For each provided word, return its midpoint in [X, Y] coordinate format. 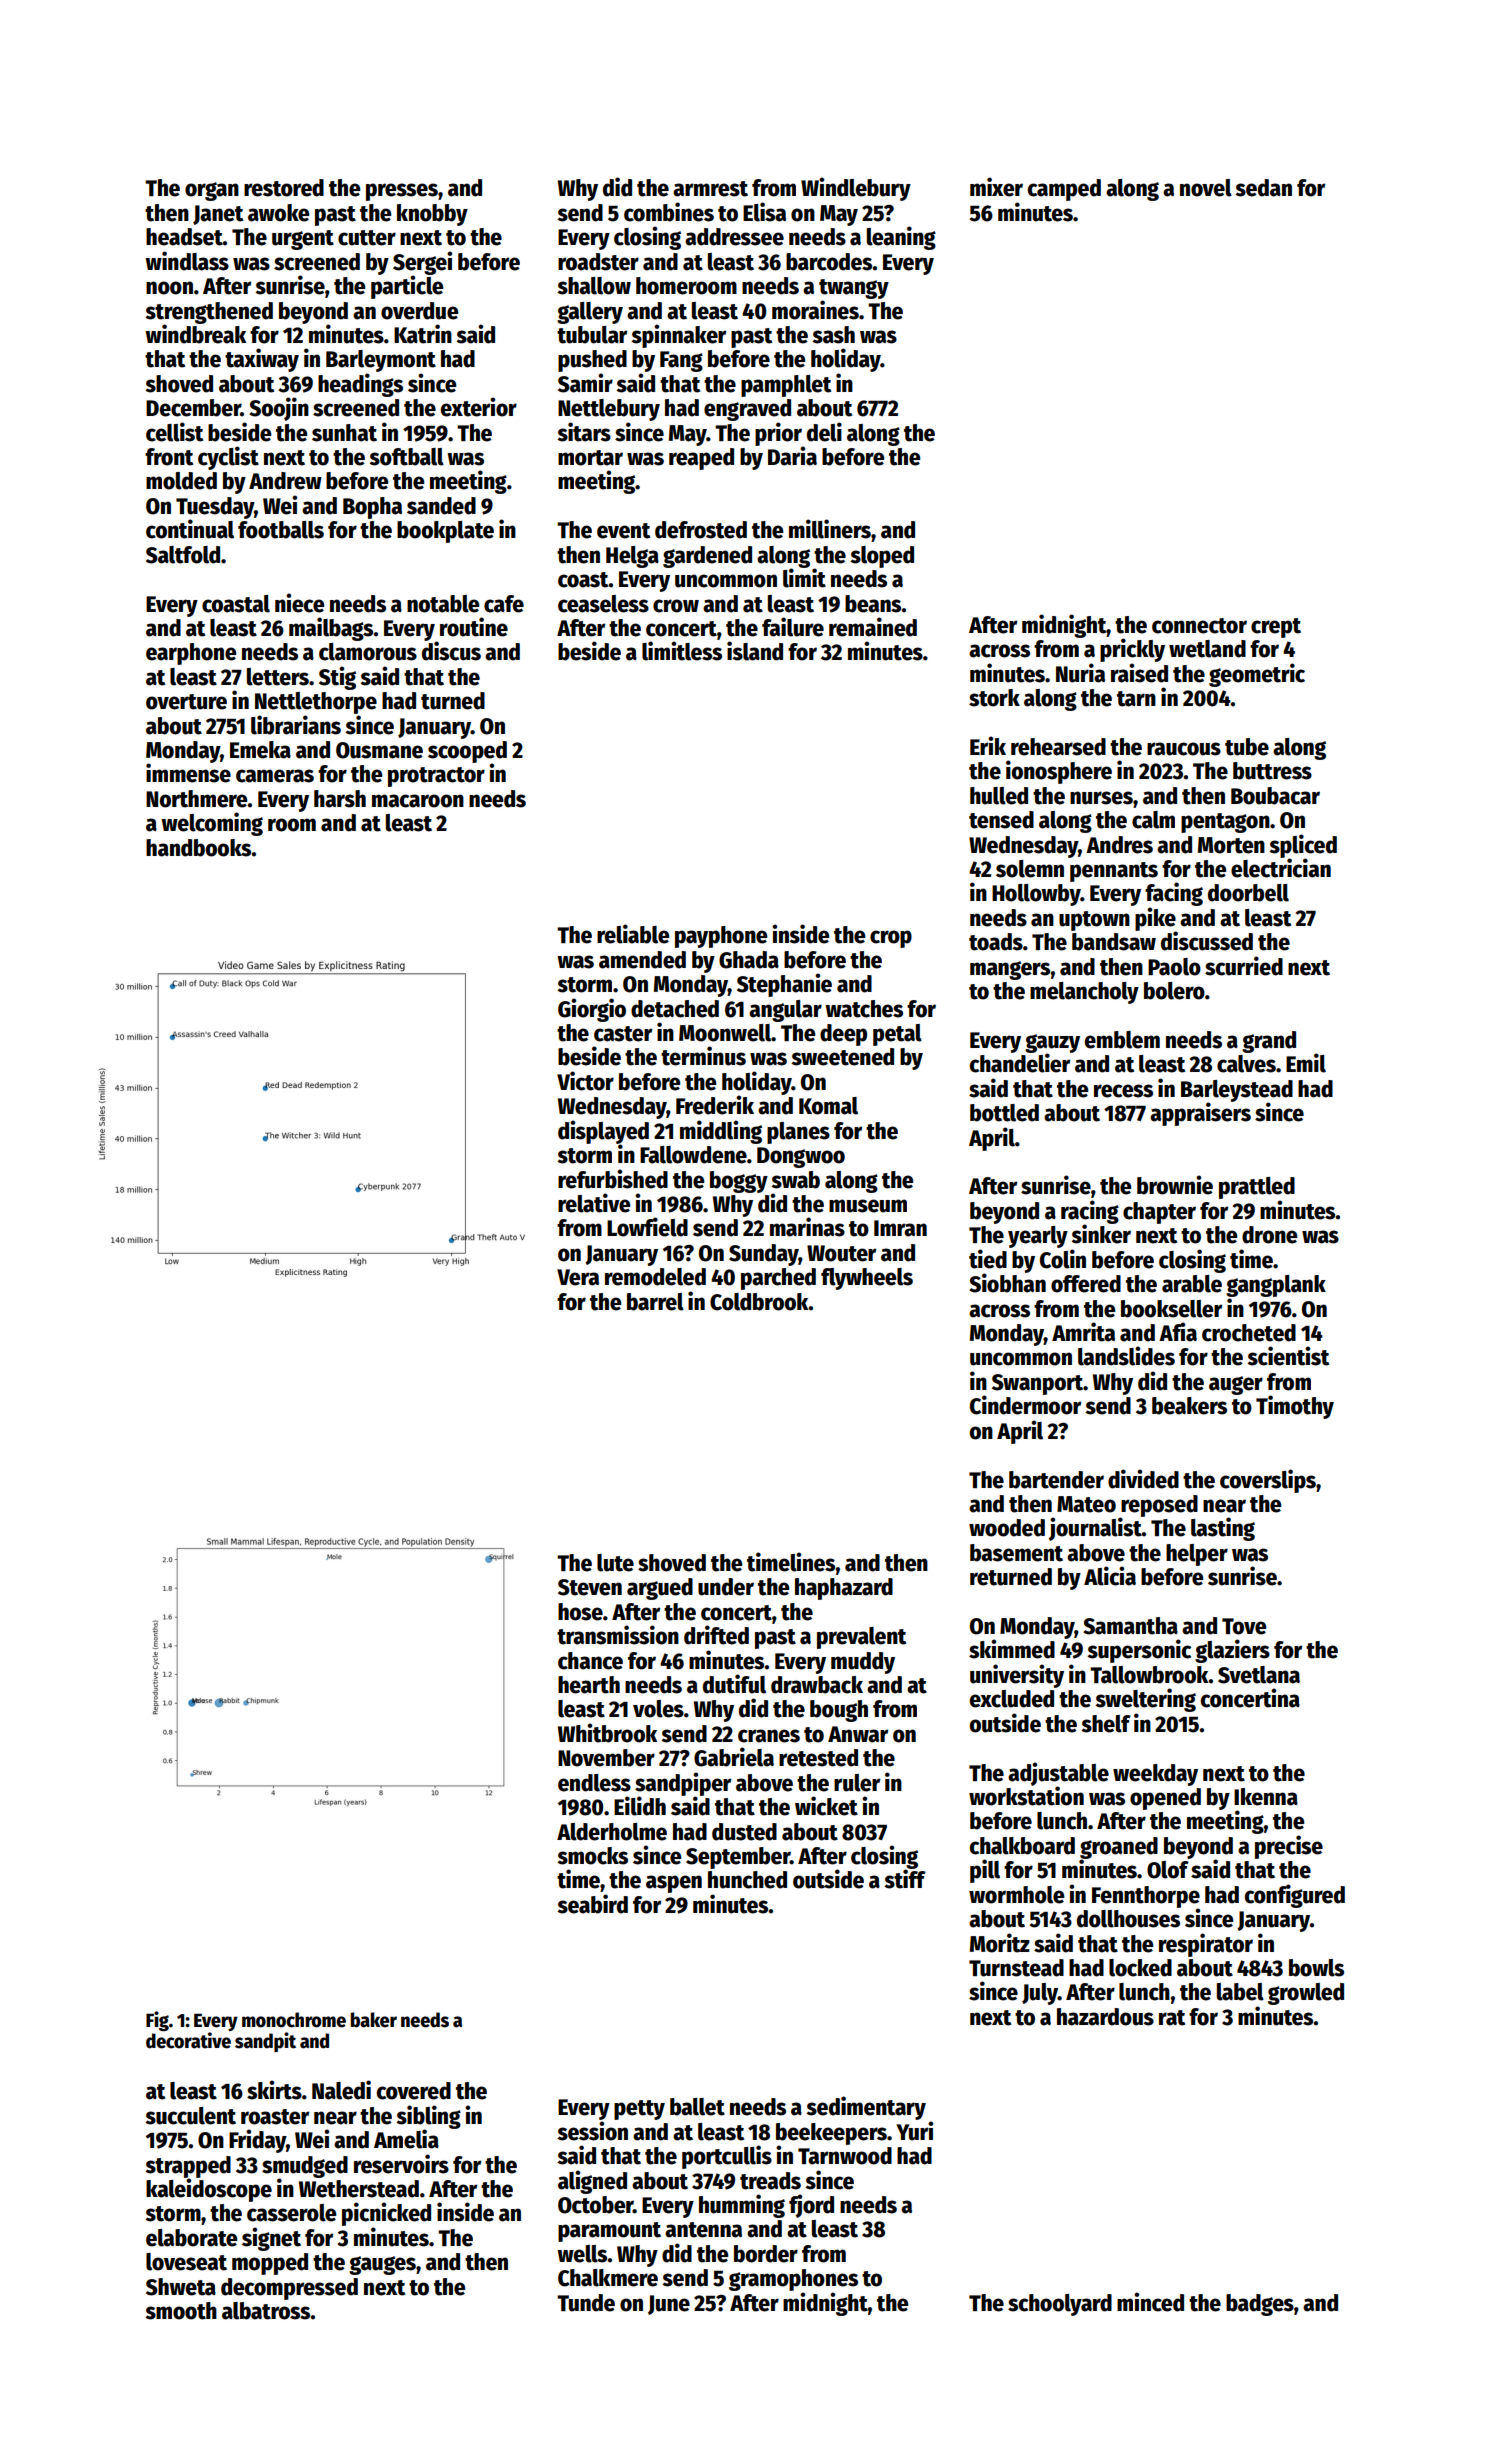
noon [169, 288]
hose [580, 1612]
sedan [1263, 188]
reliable [633, 934]
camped [1064, 190]
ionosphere [1059, 772]
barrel [655, 1302]
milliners [830, 529]
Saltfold [183, 555]
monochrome [294, 2020]
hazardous [1105, 2017]
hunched [747, 1880]
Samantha [1130, 1626]
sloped [882, 557]
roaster [275, 2117]
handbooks [199, 848]
